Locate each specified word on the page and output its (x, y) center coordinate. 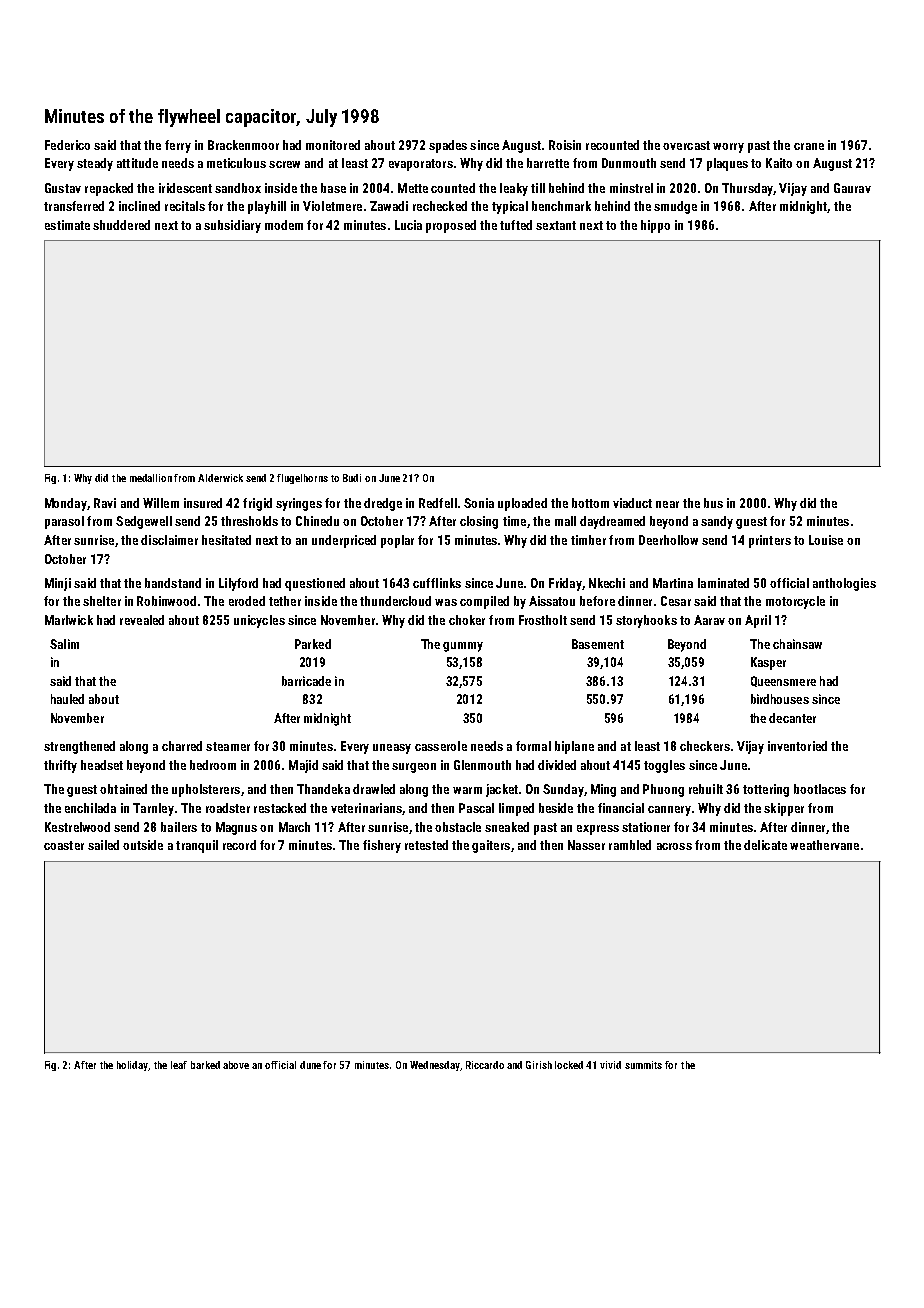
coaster (64, 845)
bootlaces (820, 789)
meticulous (236, 163)
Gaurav (852, 188)
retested (426, 845)
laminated (723, 583)
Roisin (565, 145)
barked (205, 1065)
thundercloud (395, 601)
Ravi (105, 503)
